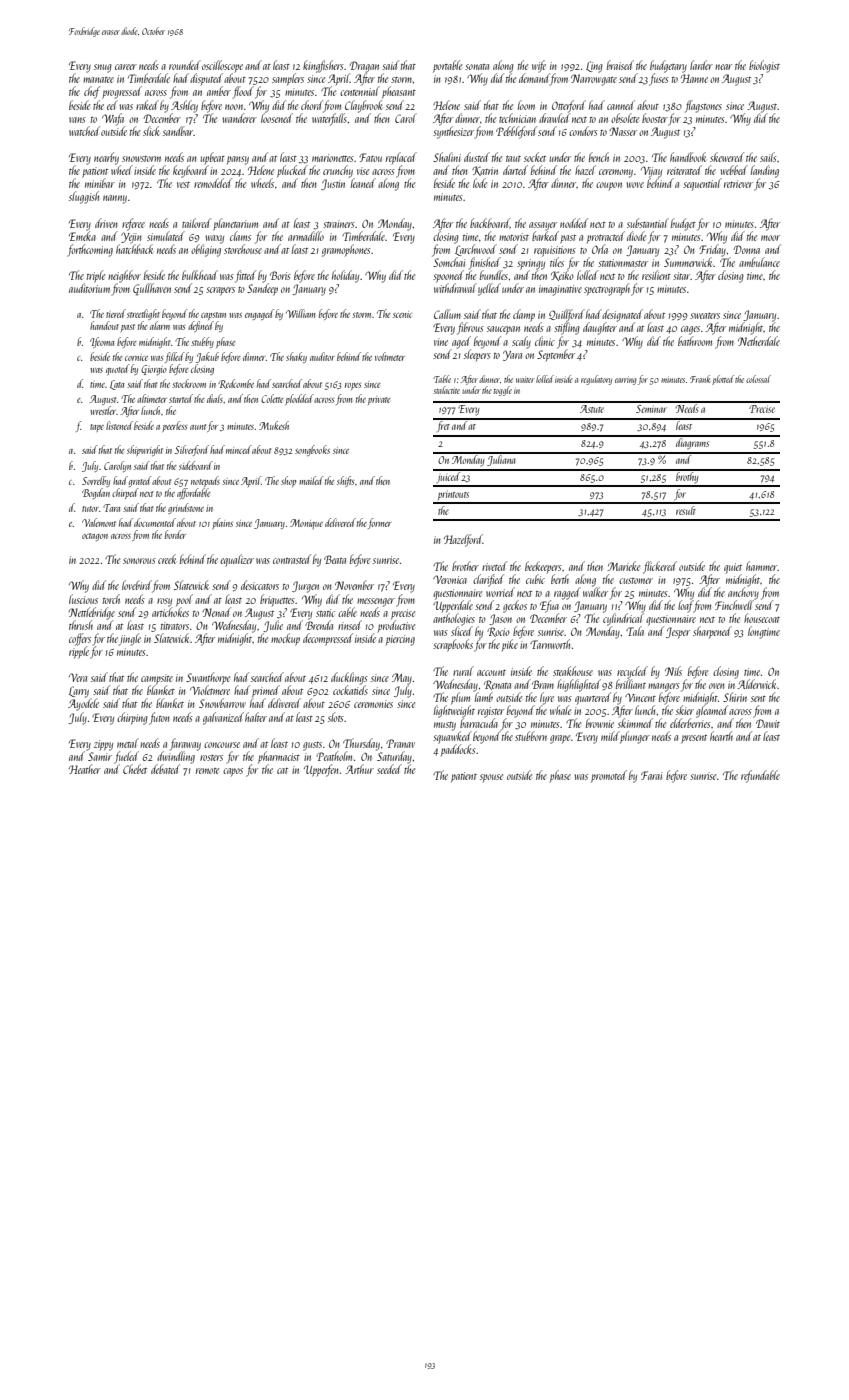 The width and height of the screenshot is (849, 1400). I want to click on snug, so click(103, 68).
